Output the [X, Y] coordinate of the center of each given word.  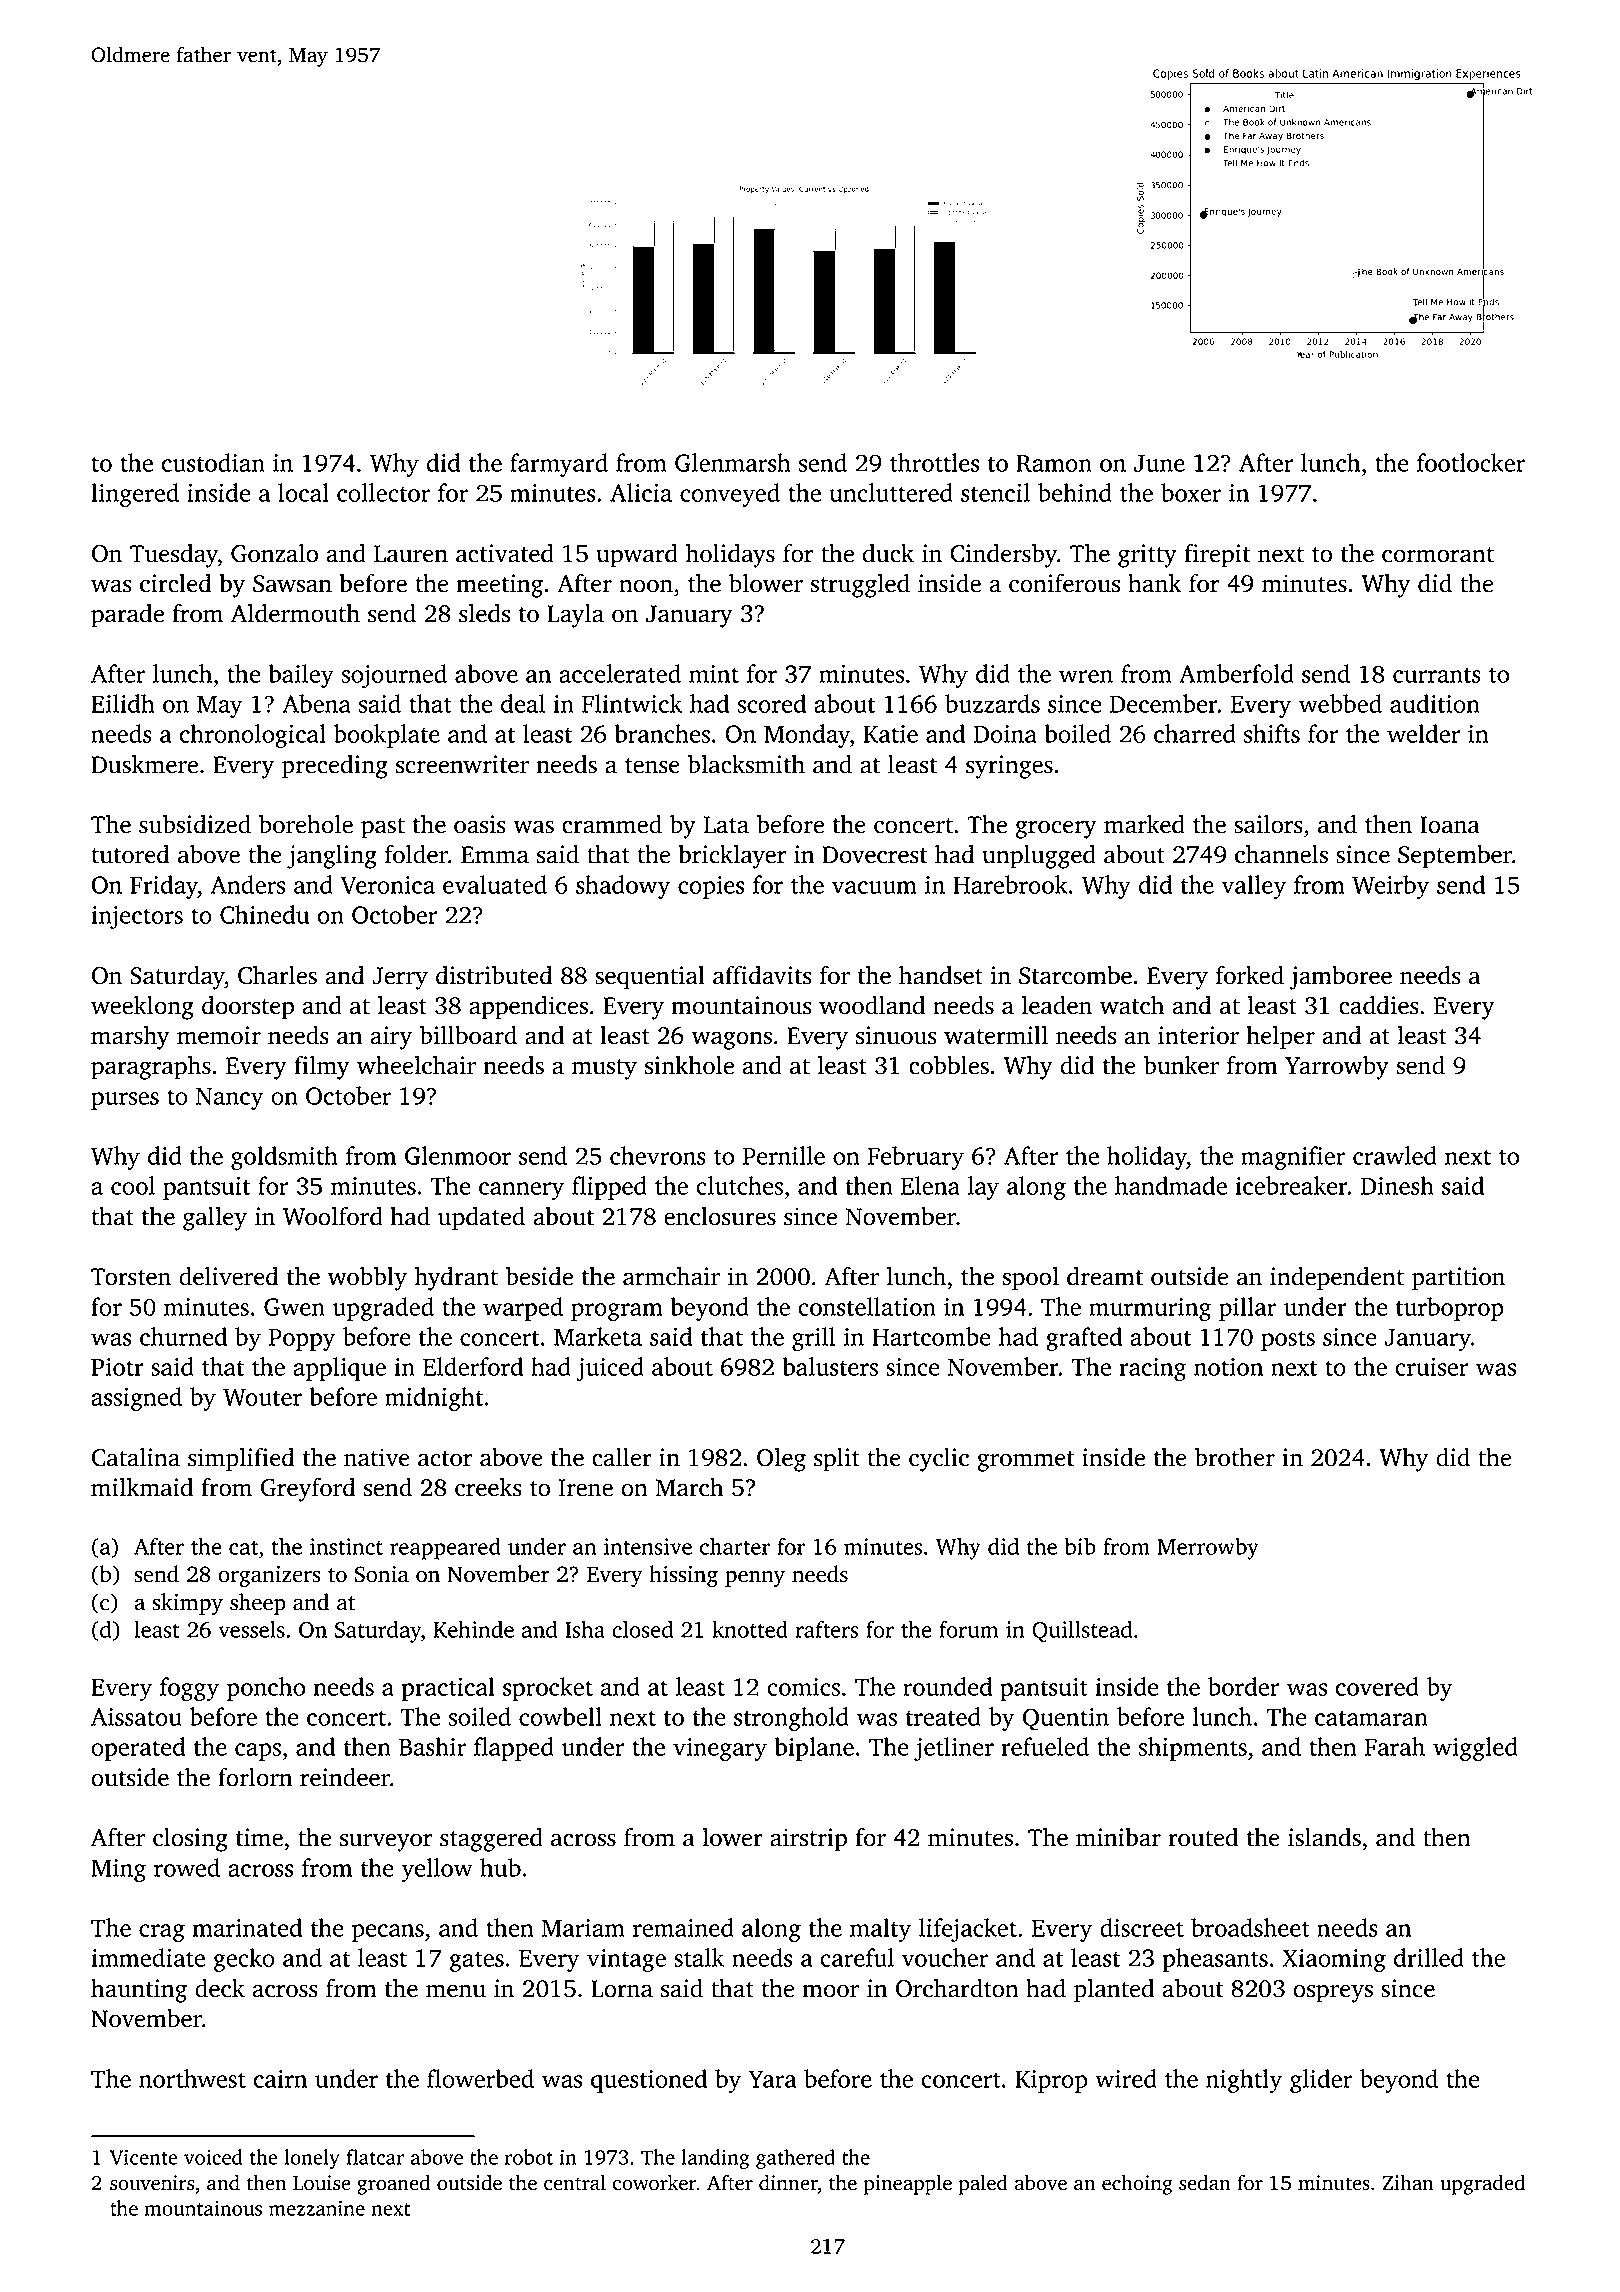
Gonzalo [274, 553]
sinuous [896, 1035]
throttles [934, 462]
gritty [1147, 556]
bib [1080, 1546]
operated [138, 1749]
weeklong [142, 1008]
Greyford [308, 1490]
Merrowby [1208, 1549]
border [1243, 1686]
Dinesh [1397, 1185]
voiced [213, 2157]
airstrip [808, 1840]
